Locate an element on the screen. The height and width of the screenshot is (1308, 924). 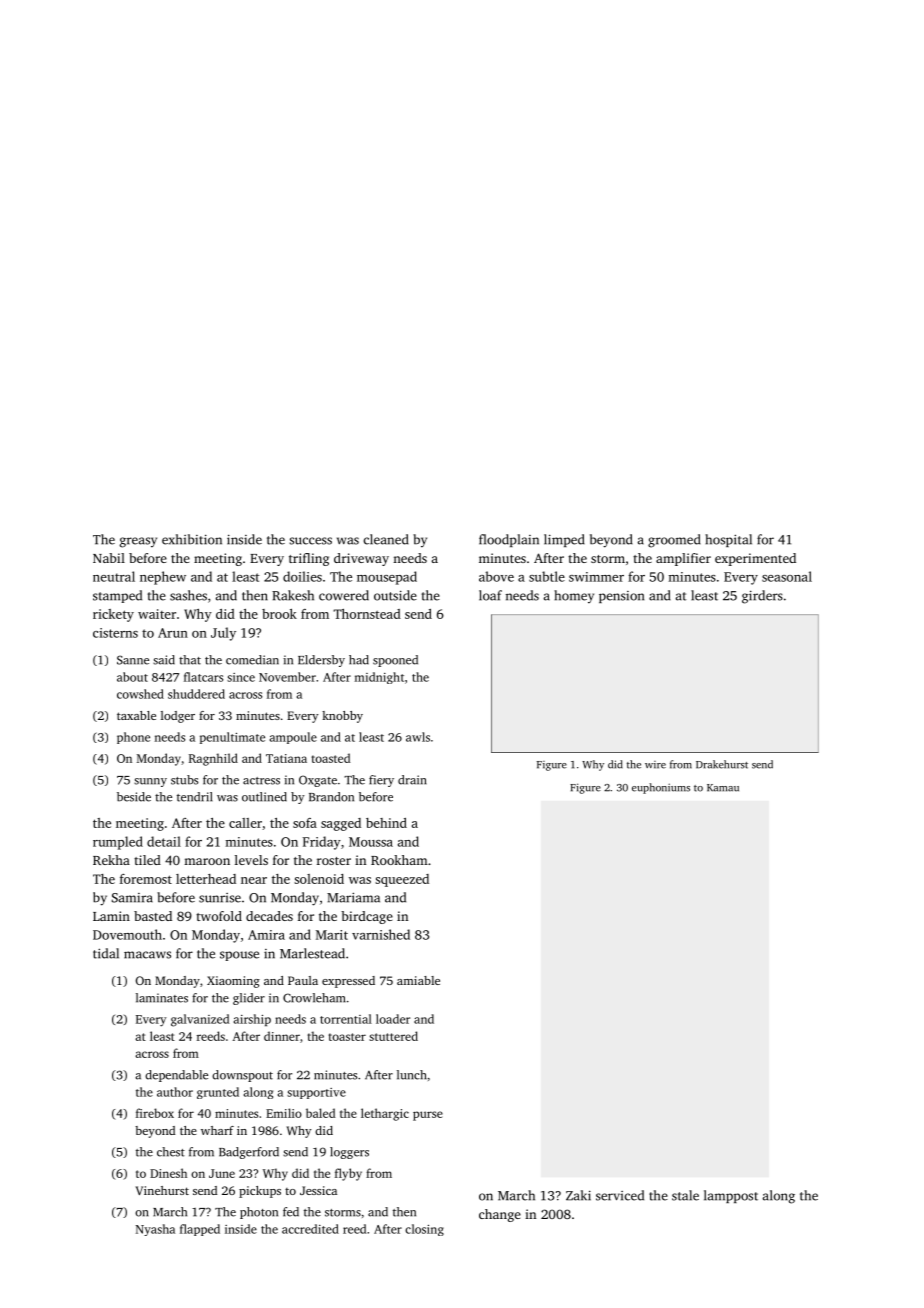
Kamau is located at coordinates (723, 788).
